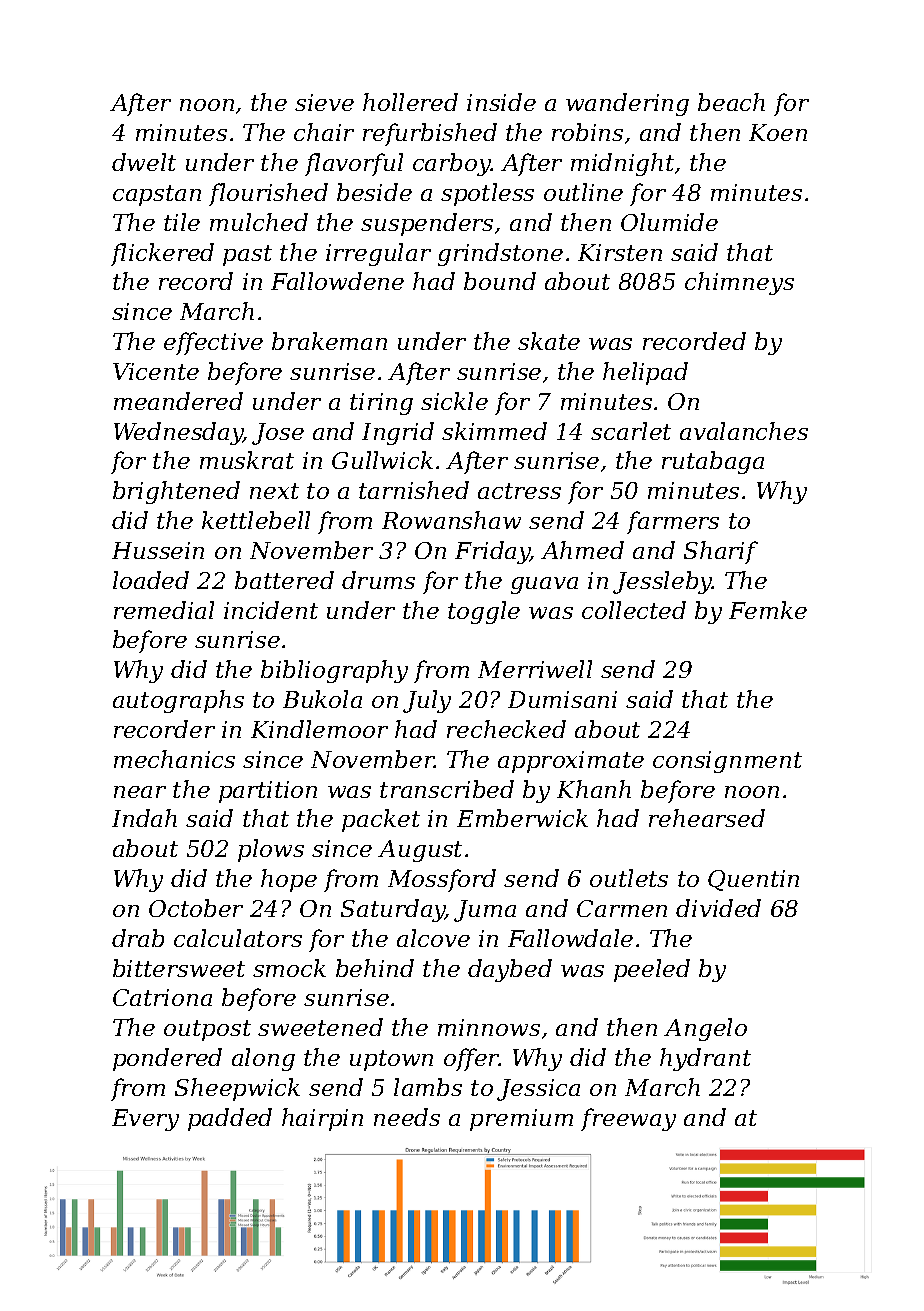 The height and width of the screenshot is (1311, 924). What do you see at coordinates (627, 104) in the screenshot?
I see `wandering` at bounding box center [627, 104].
